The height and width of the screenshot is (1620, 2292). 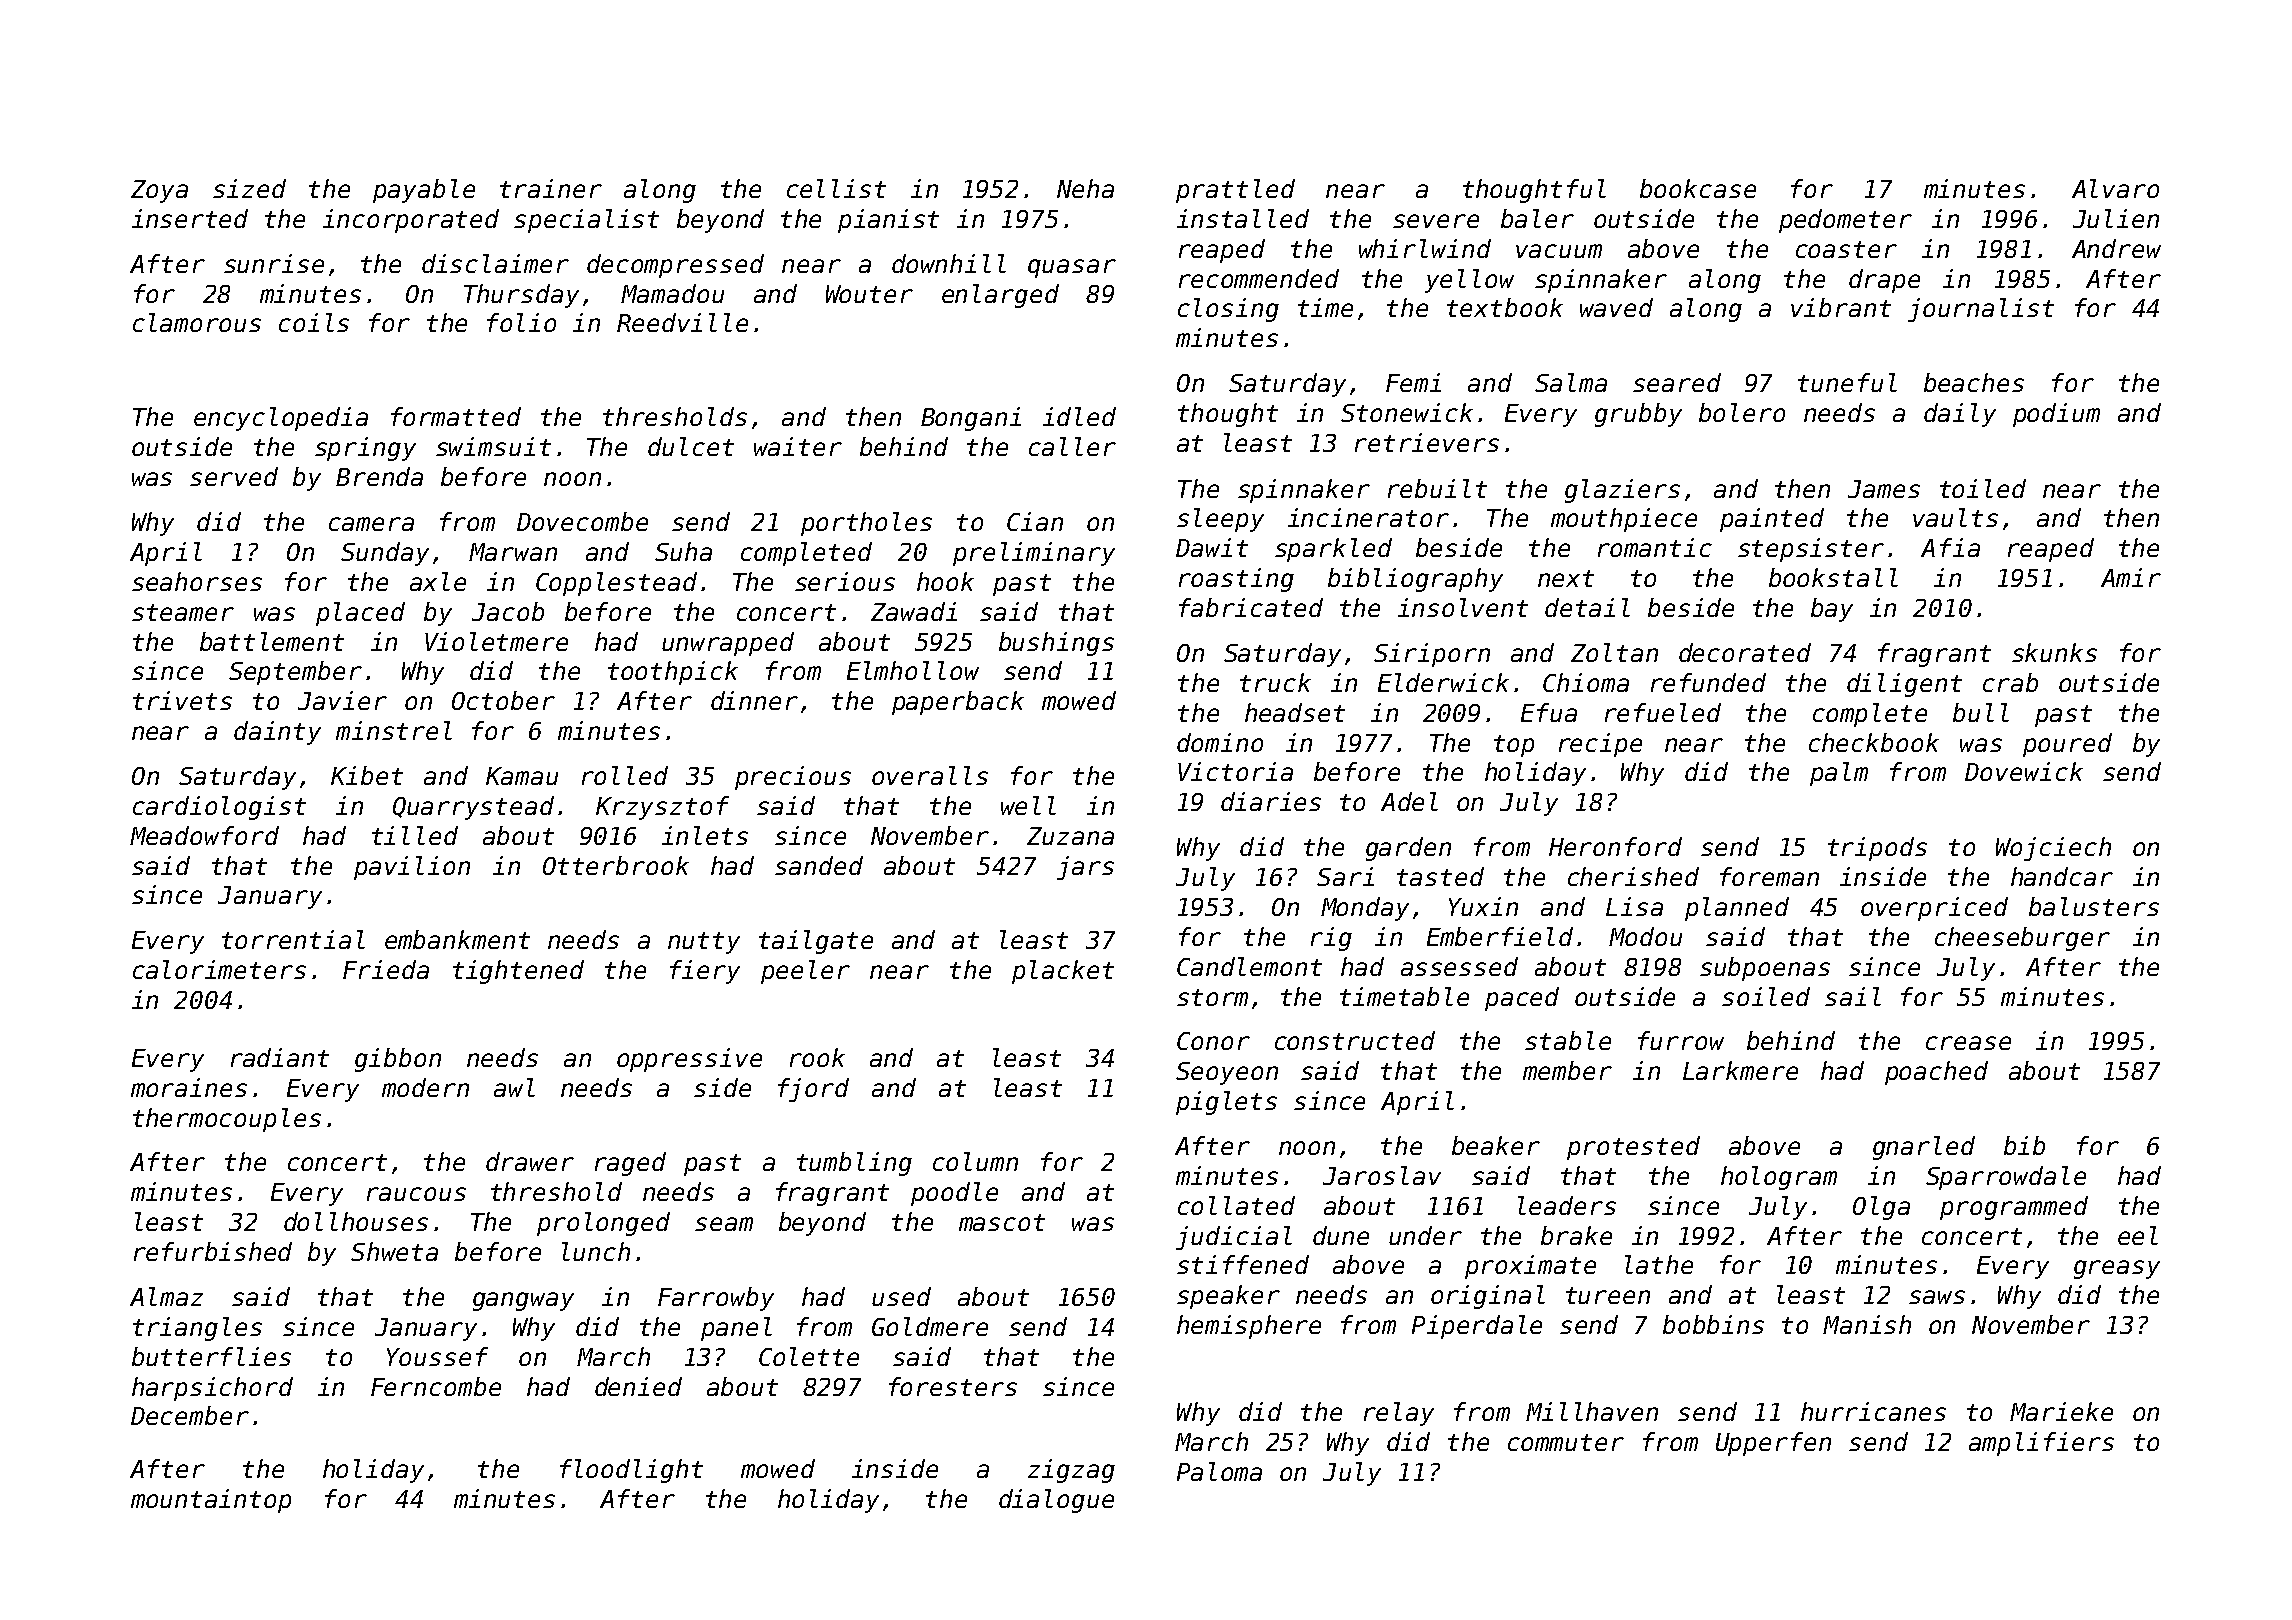 I want to click on pianist, so click(x=888, y=221).
